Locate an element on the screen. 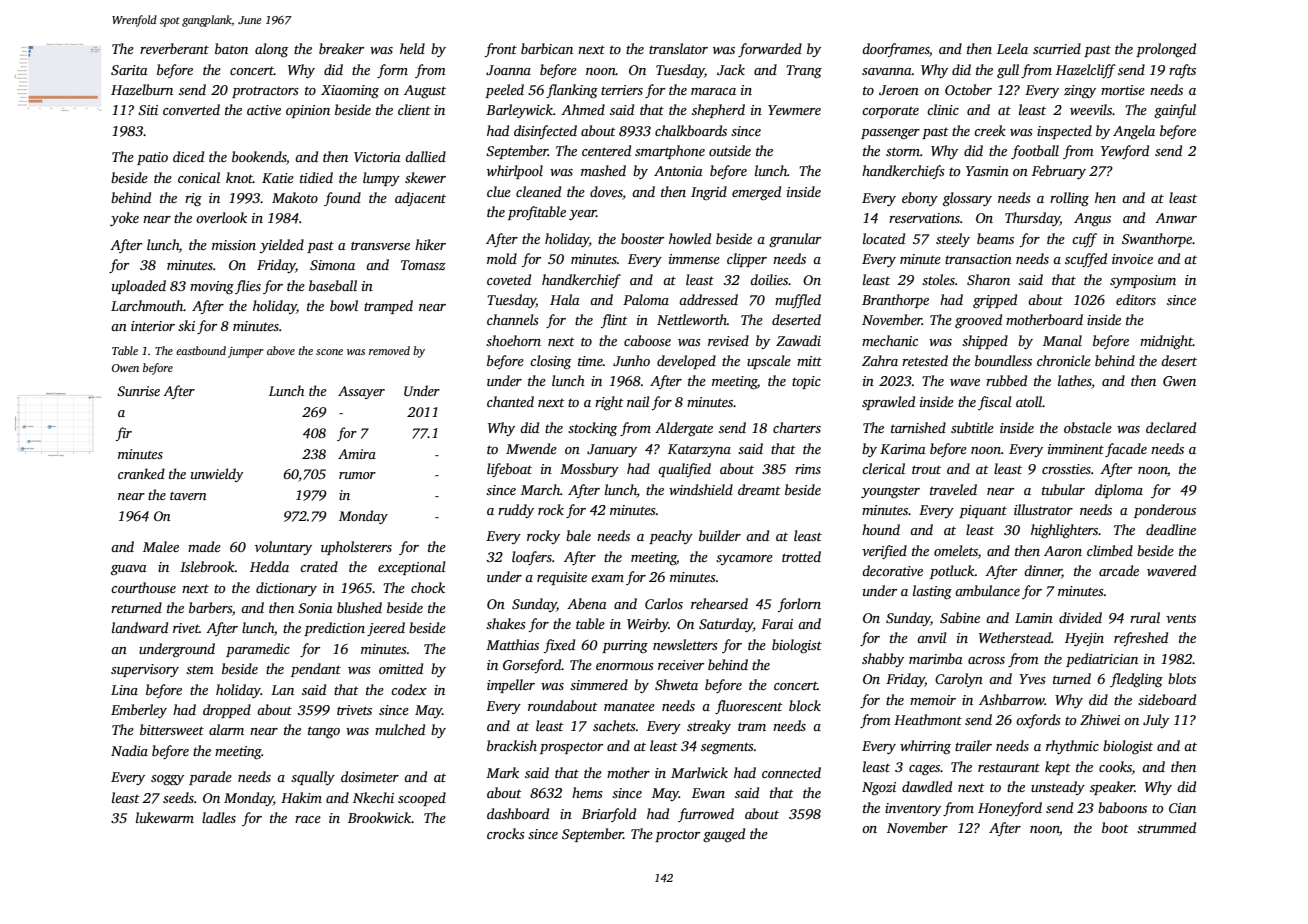 This screenshot has width=1308, height=924. reverberant is located at coordinates (174, 48).
